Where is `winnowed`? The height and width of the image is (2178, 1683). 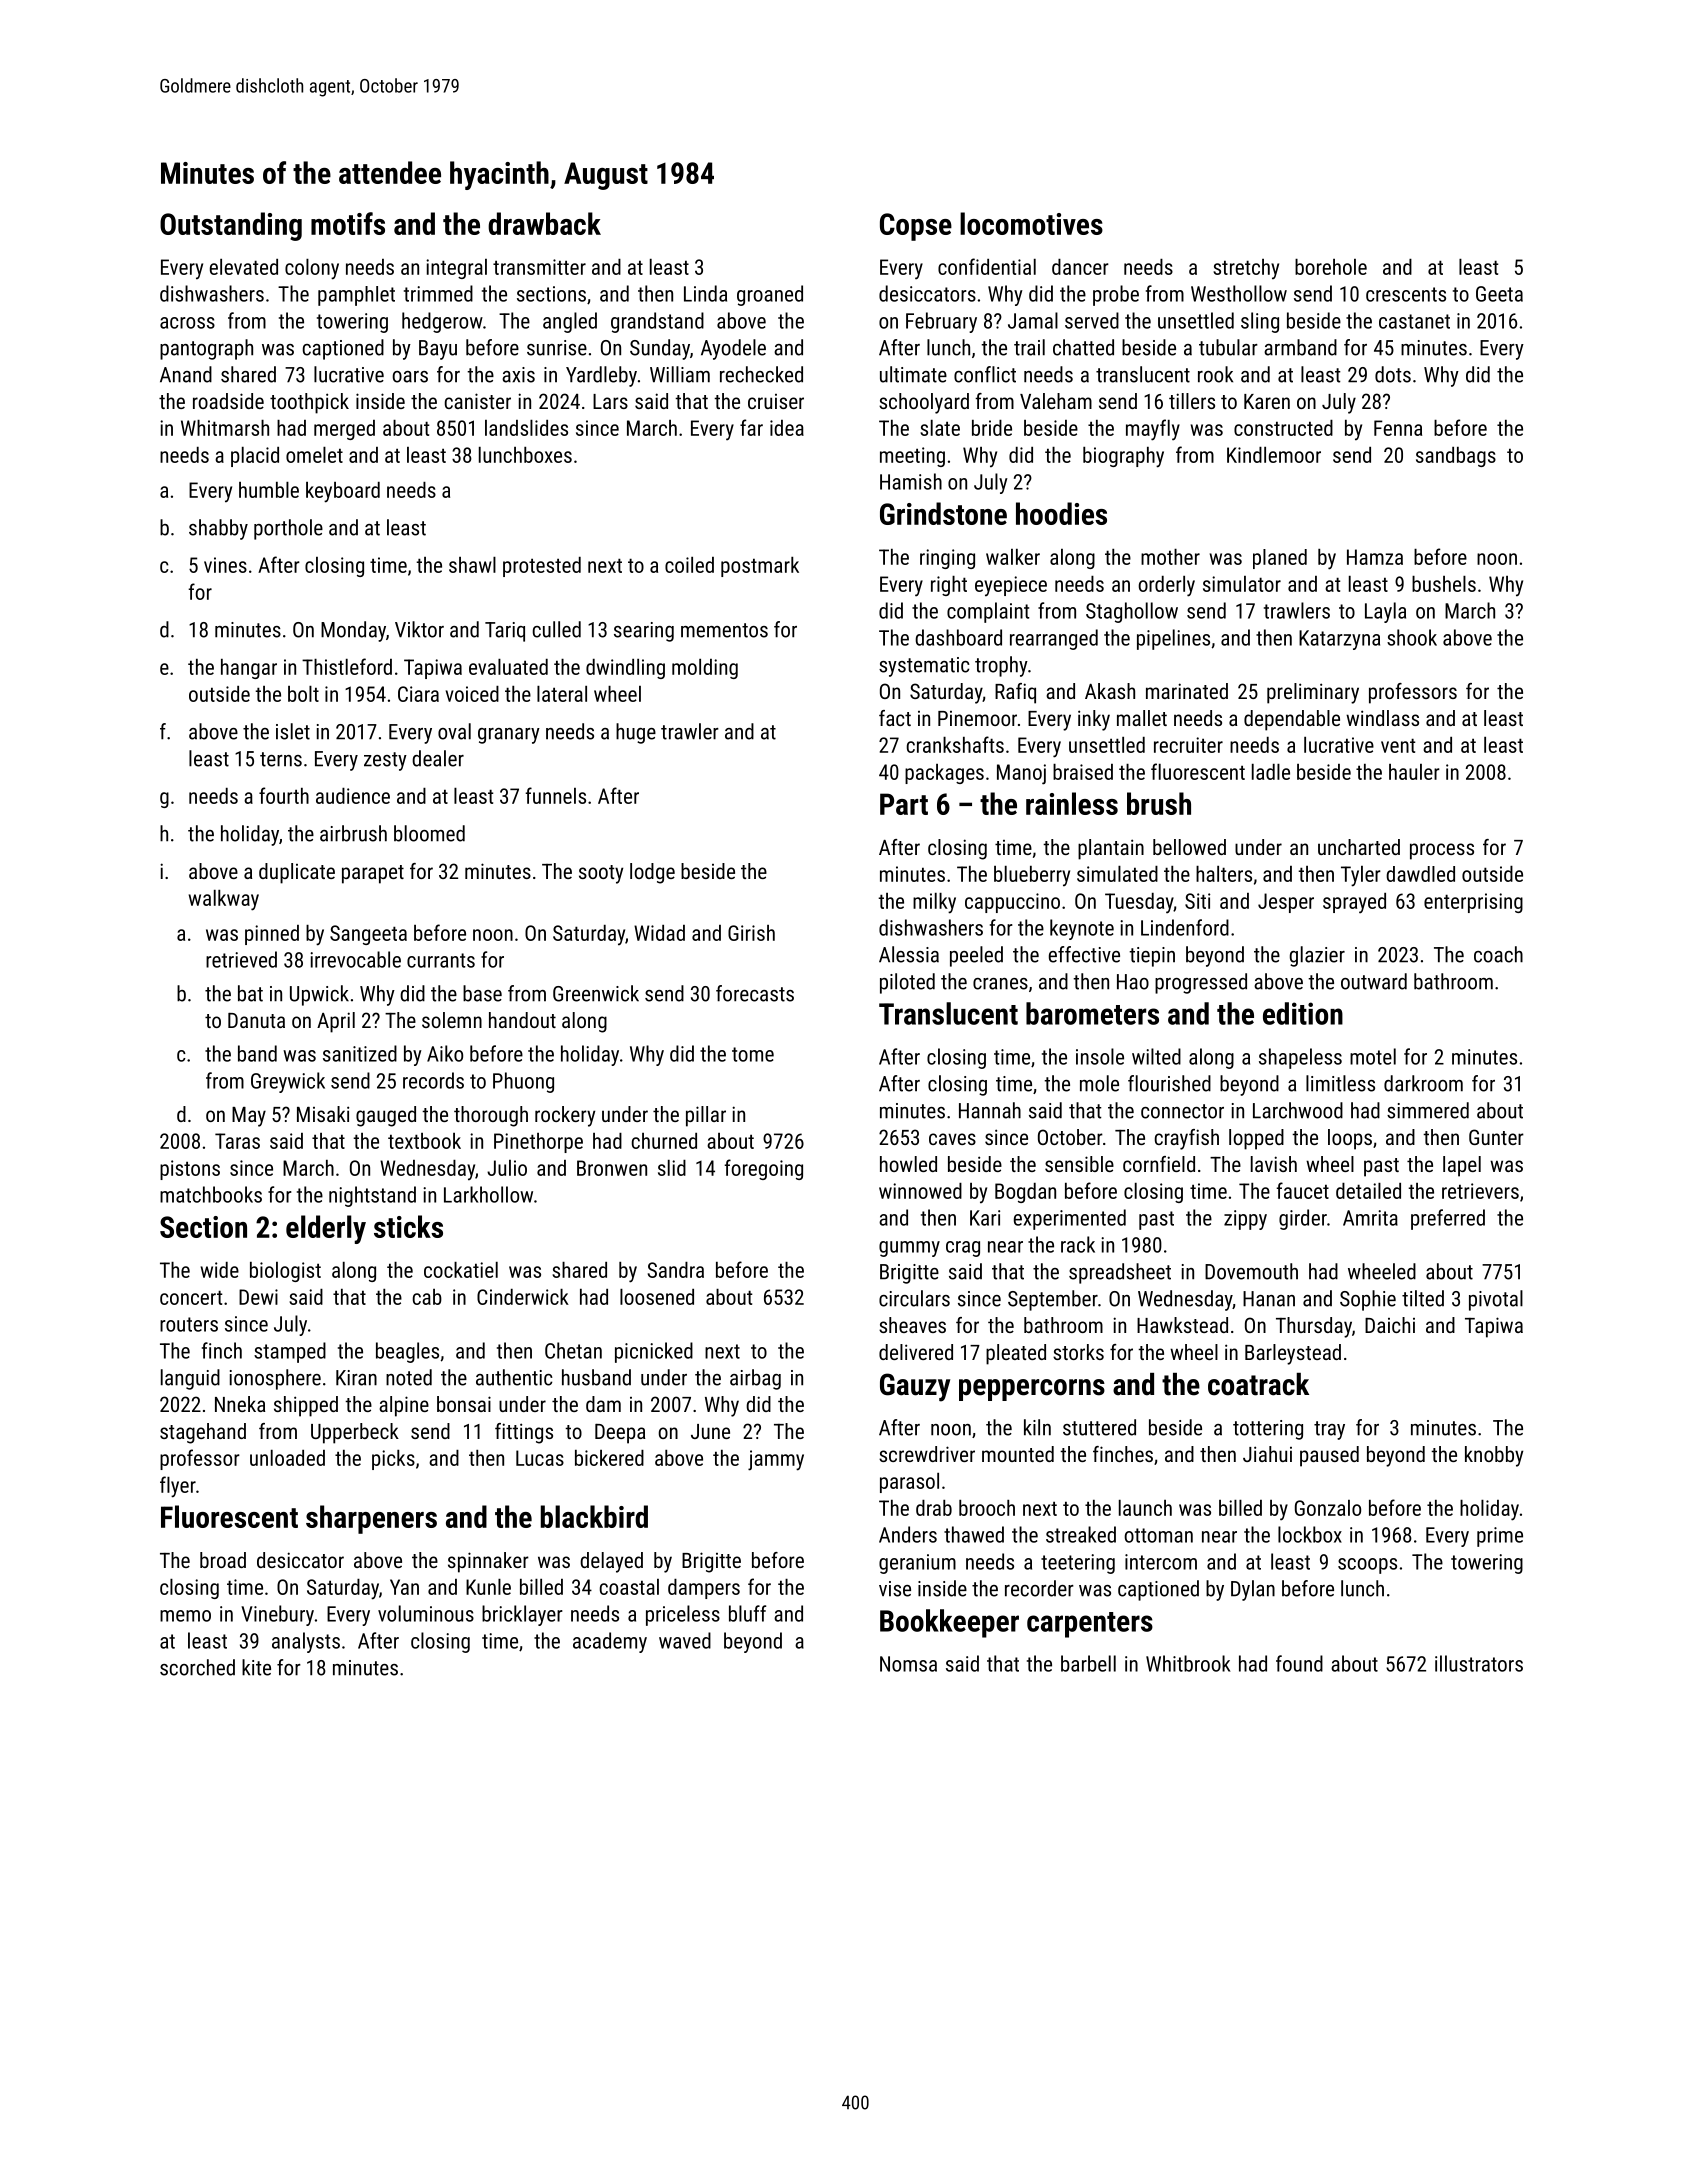
winnowed is located at coordinates (920, 1191).
